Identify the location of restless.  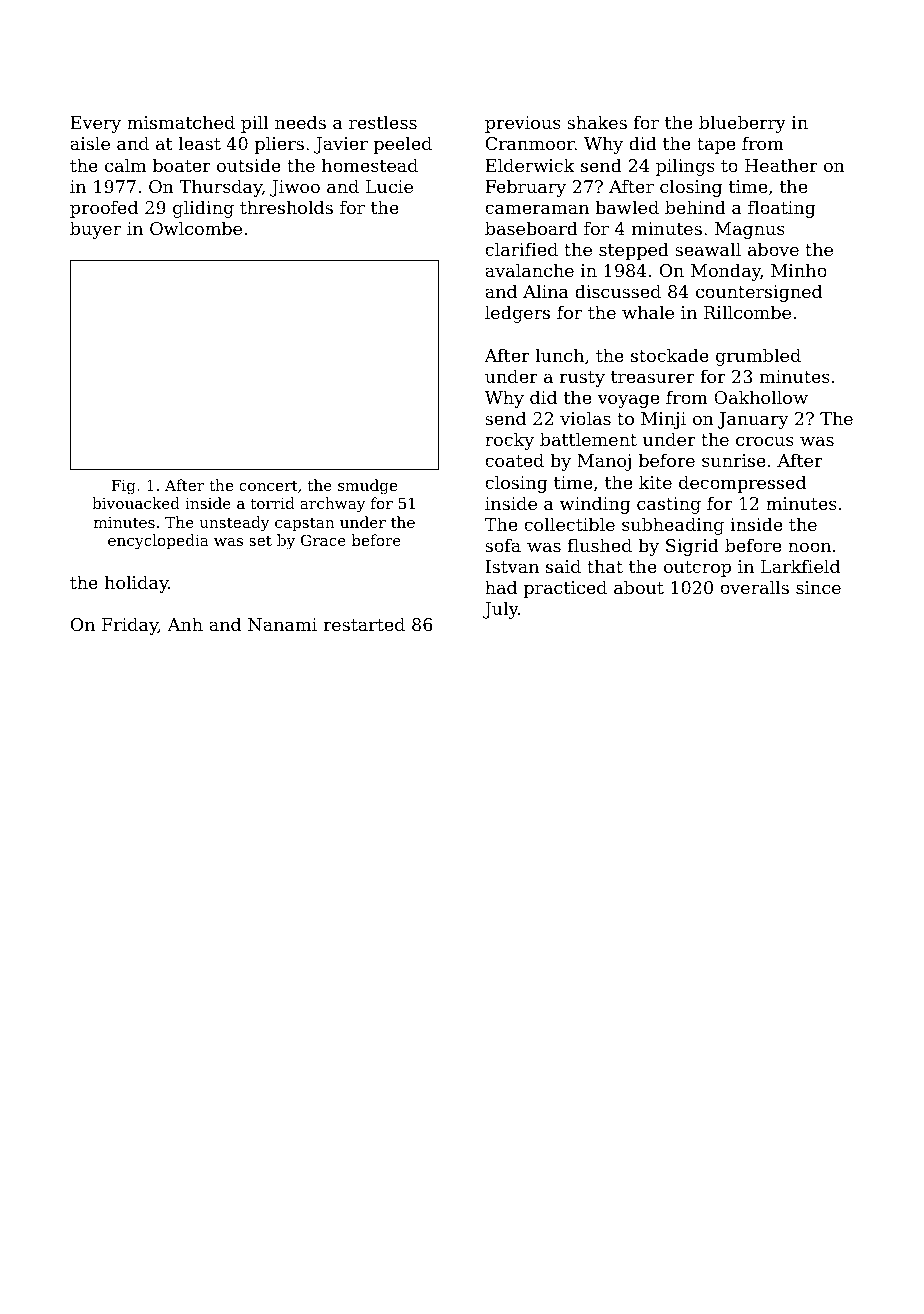
(383, 122).
